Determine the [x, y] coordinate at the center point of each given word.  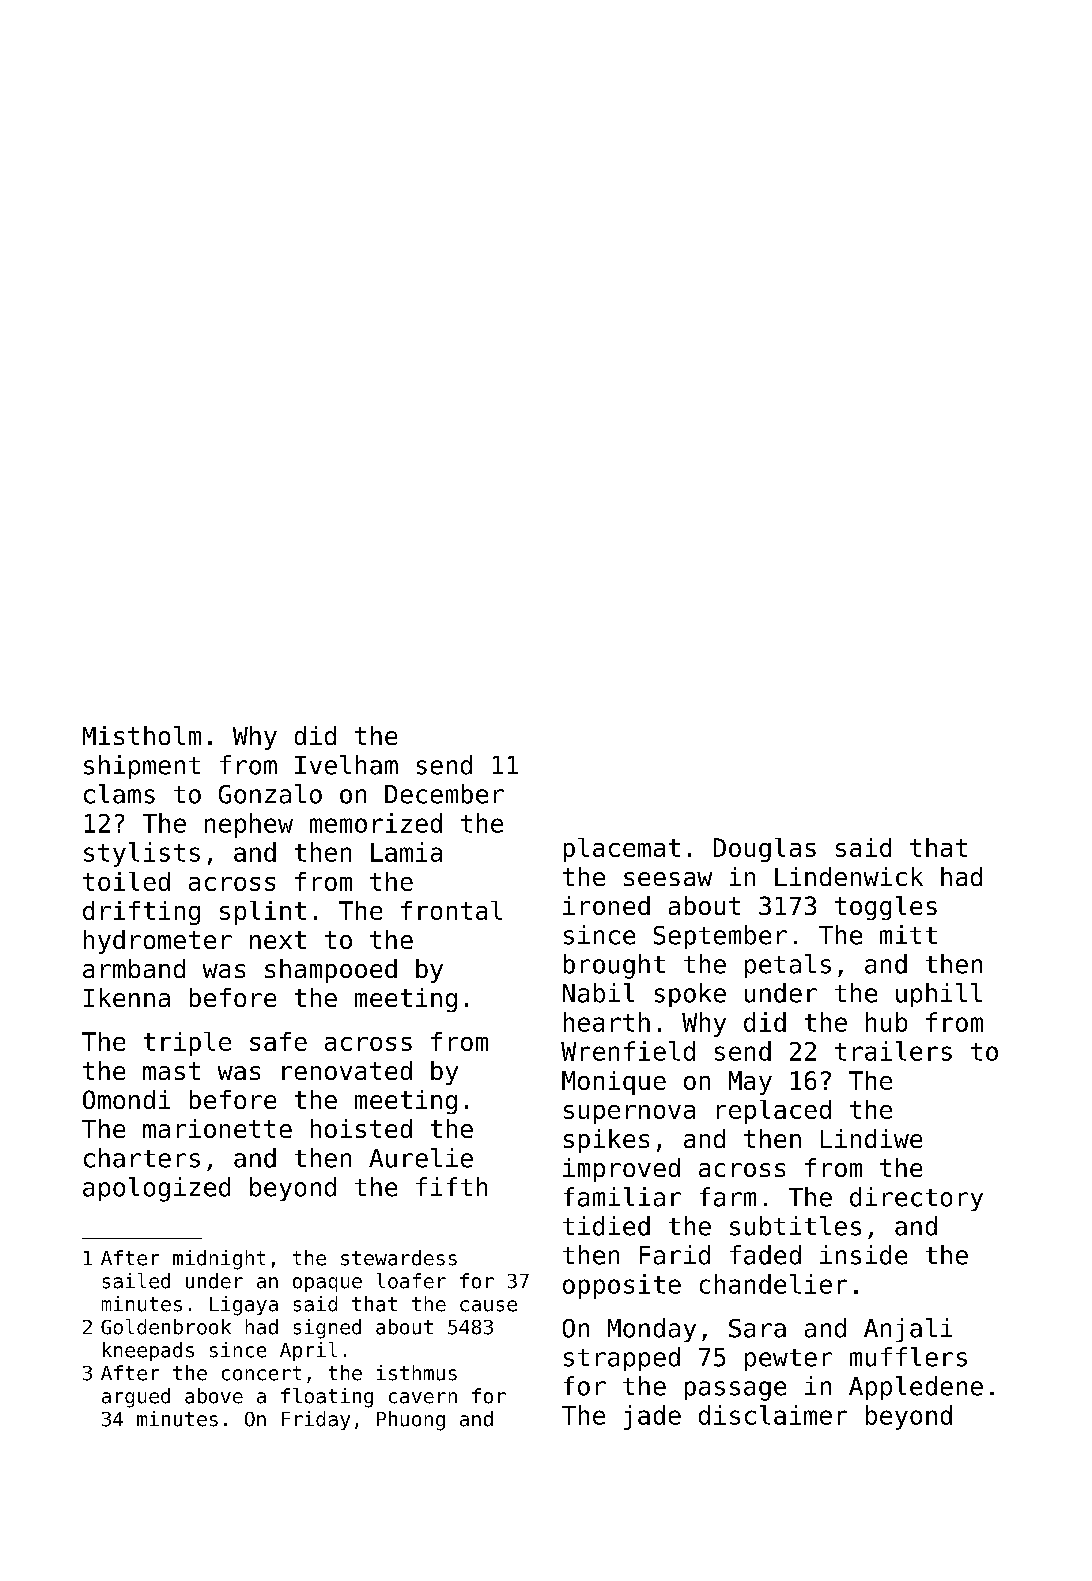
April [308, 1351]
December [444, 794]
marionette [217, 1128]
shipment [142, 767]
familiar [622, 1197]
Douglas [765, 850]
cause [488, 1306]
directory [916, 1199]
